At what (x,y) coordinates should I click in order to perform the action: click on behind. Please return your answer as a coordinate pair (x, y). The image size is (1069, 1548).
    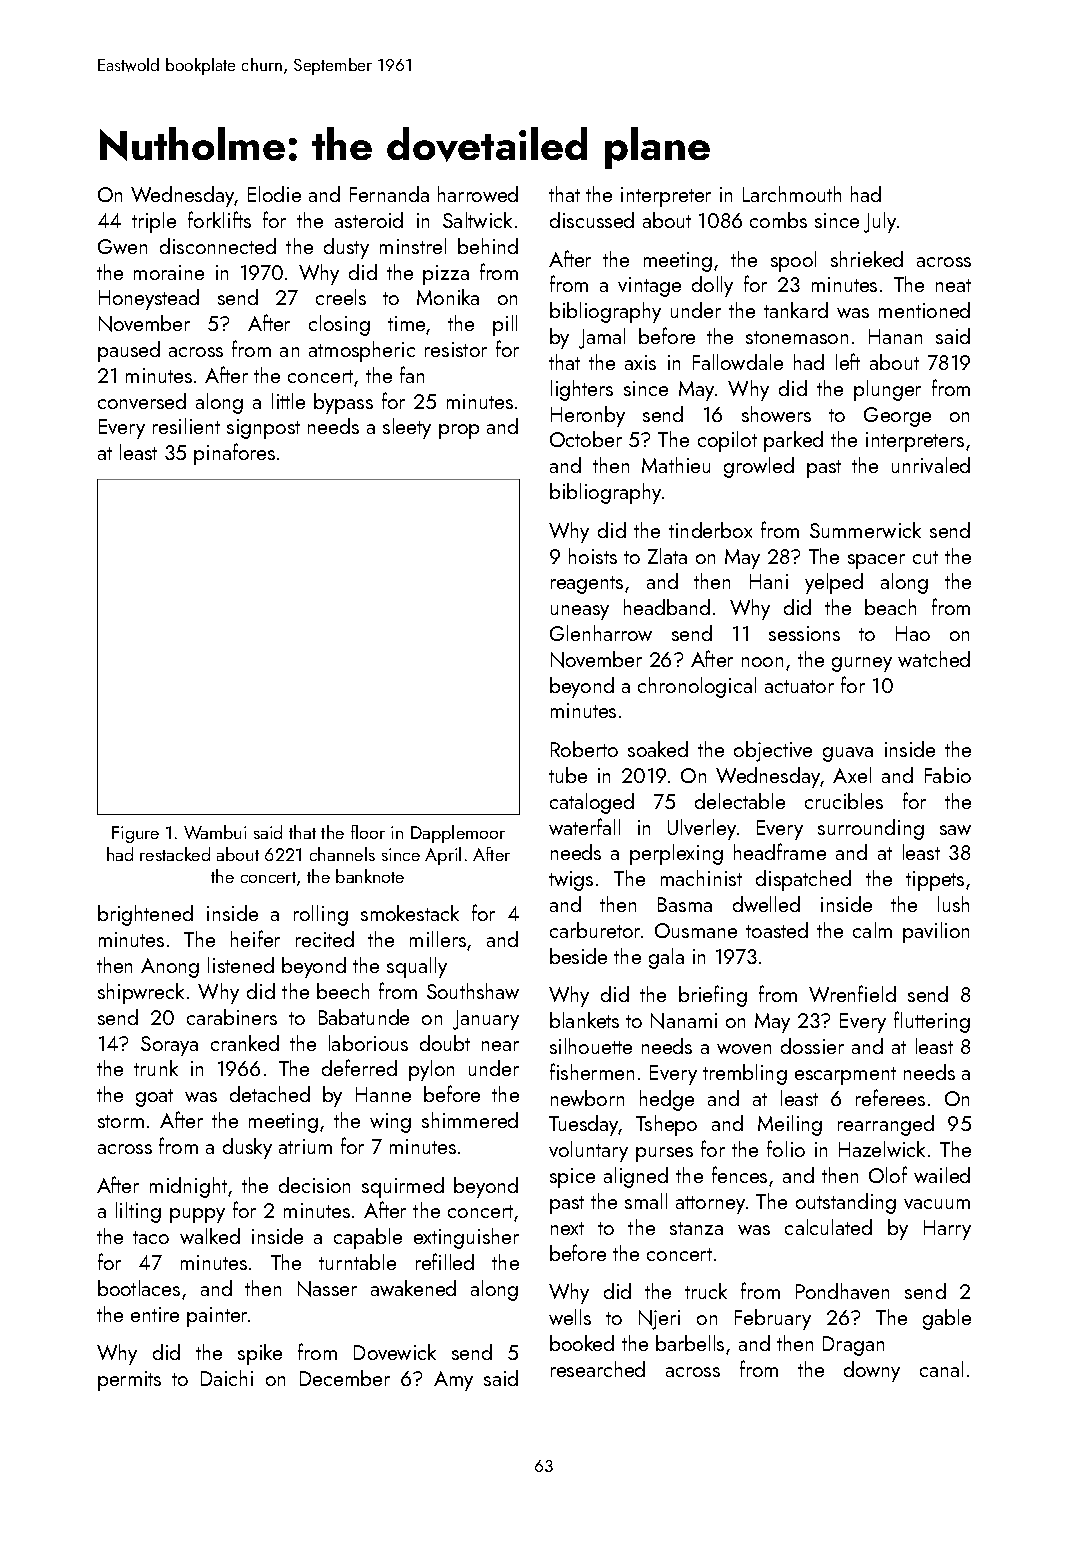
    Looking at the image, I should click on (488, 246).
